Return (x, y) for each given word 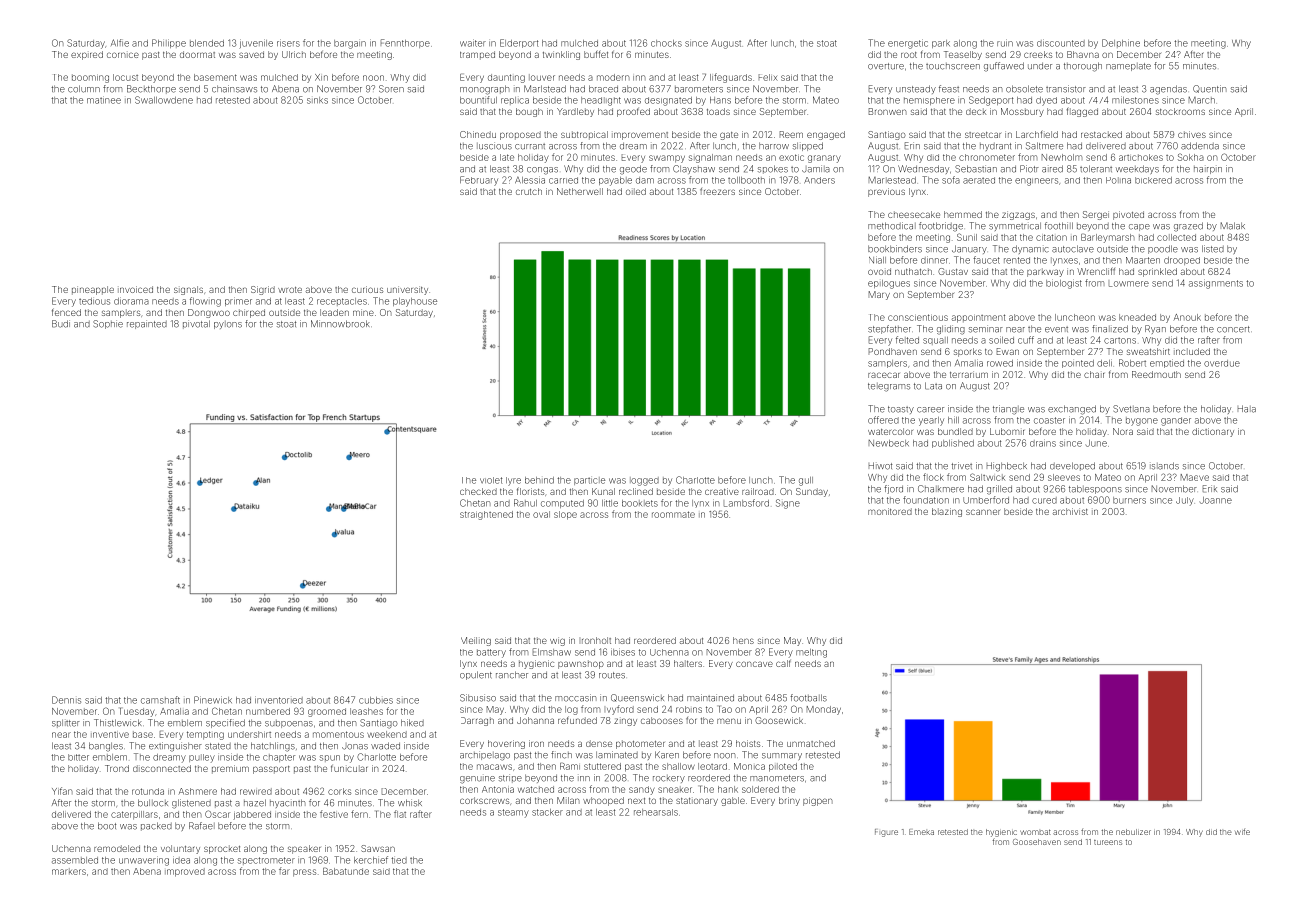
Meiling (476, 641)
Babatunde (346, 871)
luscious (494, 146)
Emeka (921, 832)
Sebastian (976, 169)
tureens (1108, 842)
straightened (486, 515)
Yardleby (575, 112)
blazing (947, 512)
